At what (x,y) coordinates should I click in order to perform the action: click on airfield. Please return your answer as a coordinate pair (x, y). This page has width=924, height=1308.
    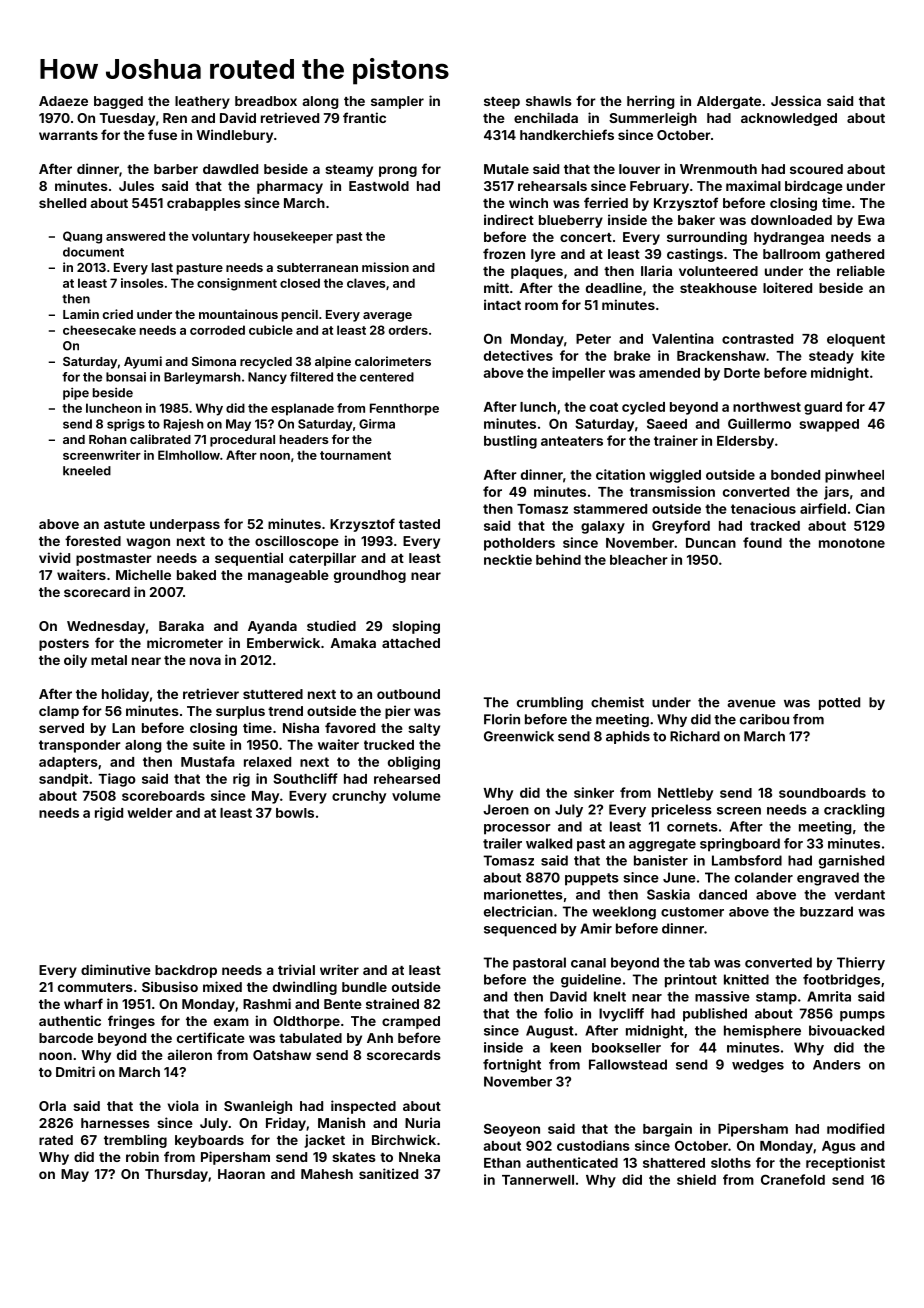
    Looking at the image, I should click on (823, 508).
